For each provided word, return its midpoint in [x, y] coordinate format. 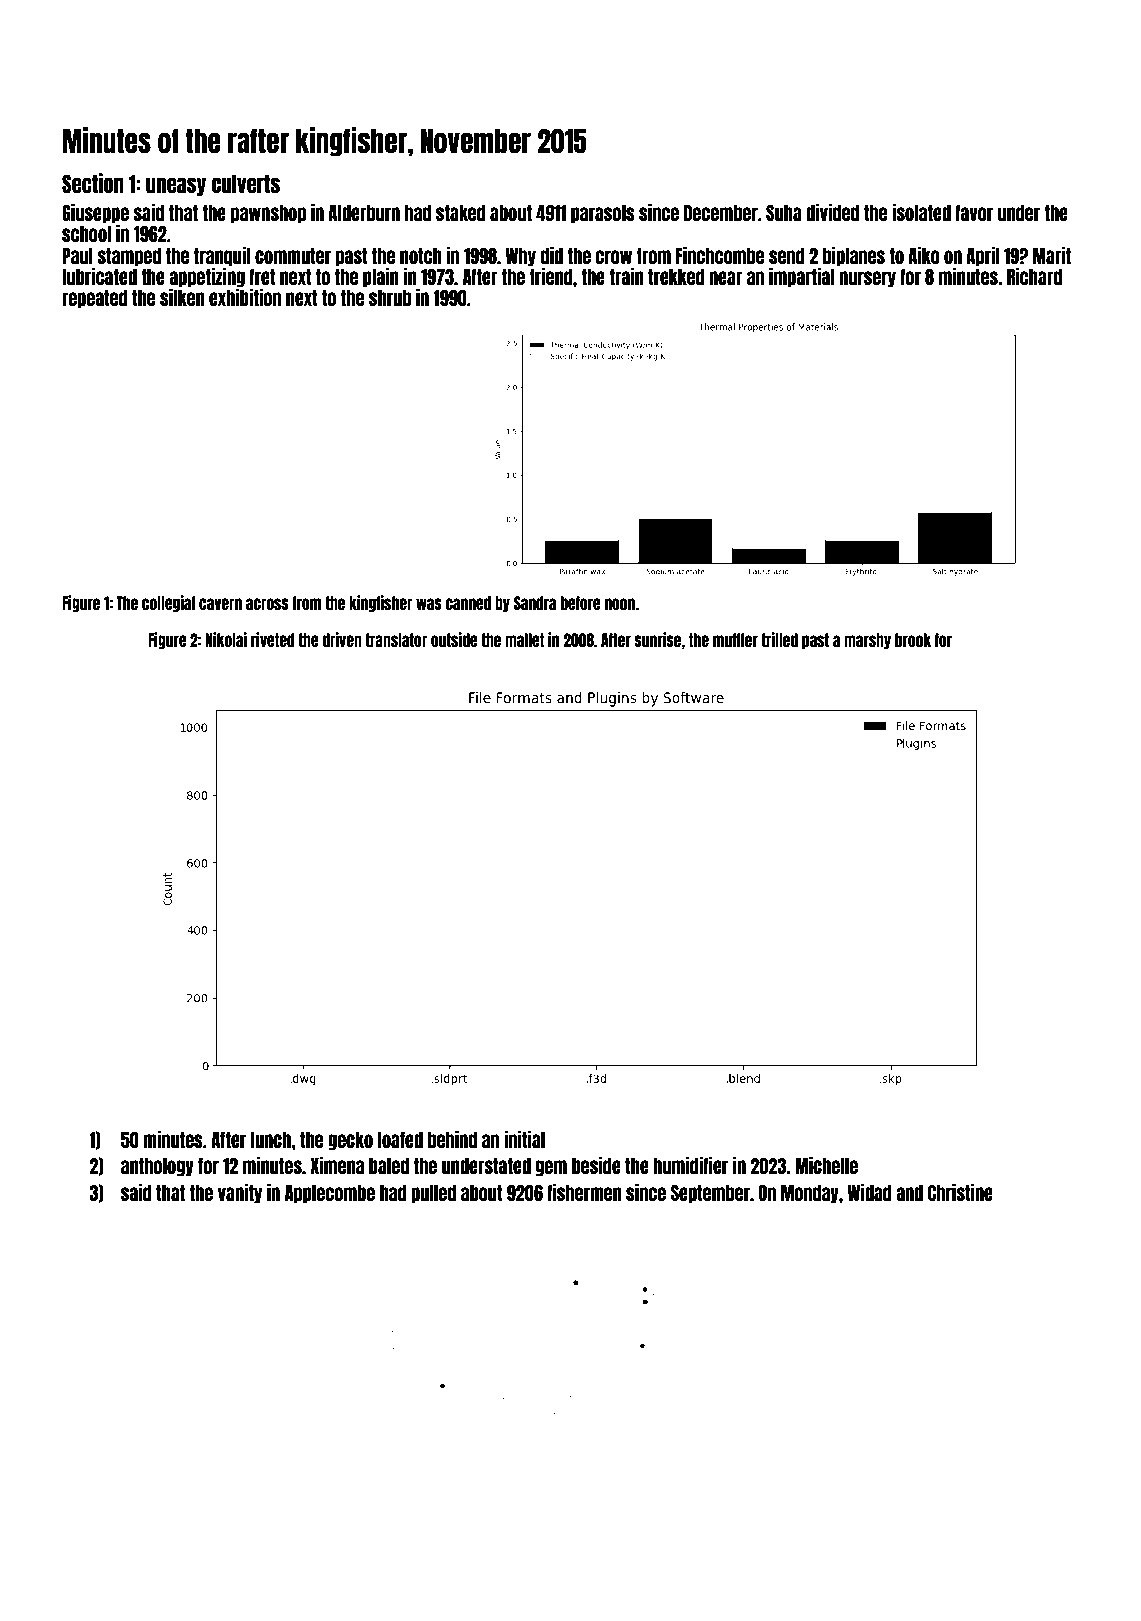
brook [913, 640]
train [626, 276]
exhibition [245, 297]
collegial [168, 603]
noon [620, 604]
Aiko [924, 255]
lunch [271, 1140]
